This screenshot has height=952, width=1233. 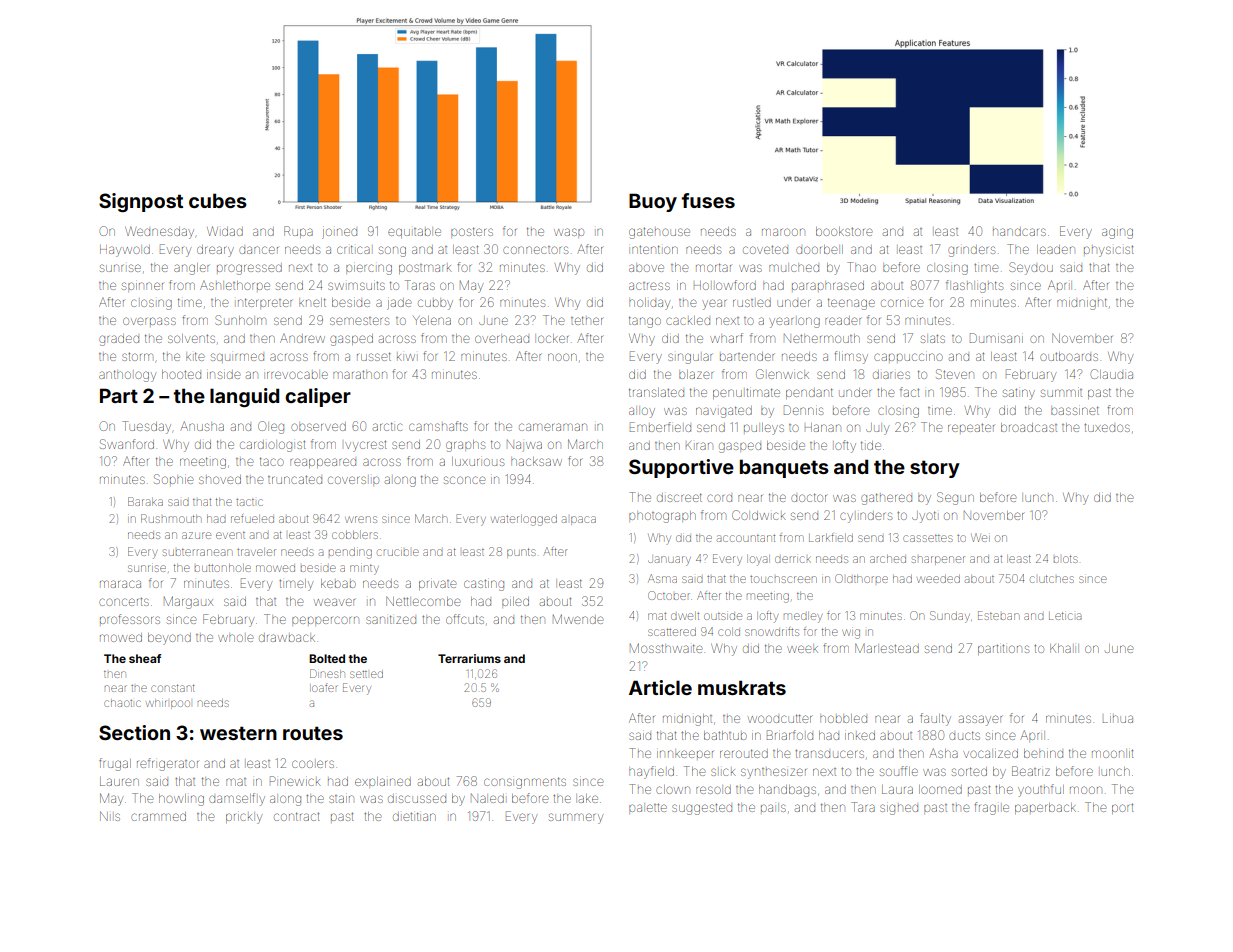 What do you see at coordinates (296, 816) in the screenshot?
I see `contract` at bounding box center [296, 816].
